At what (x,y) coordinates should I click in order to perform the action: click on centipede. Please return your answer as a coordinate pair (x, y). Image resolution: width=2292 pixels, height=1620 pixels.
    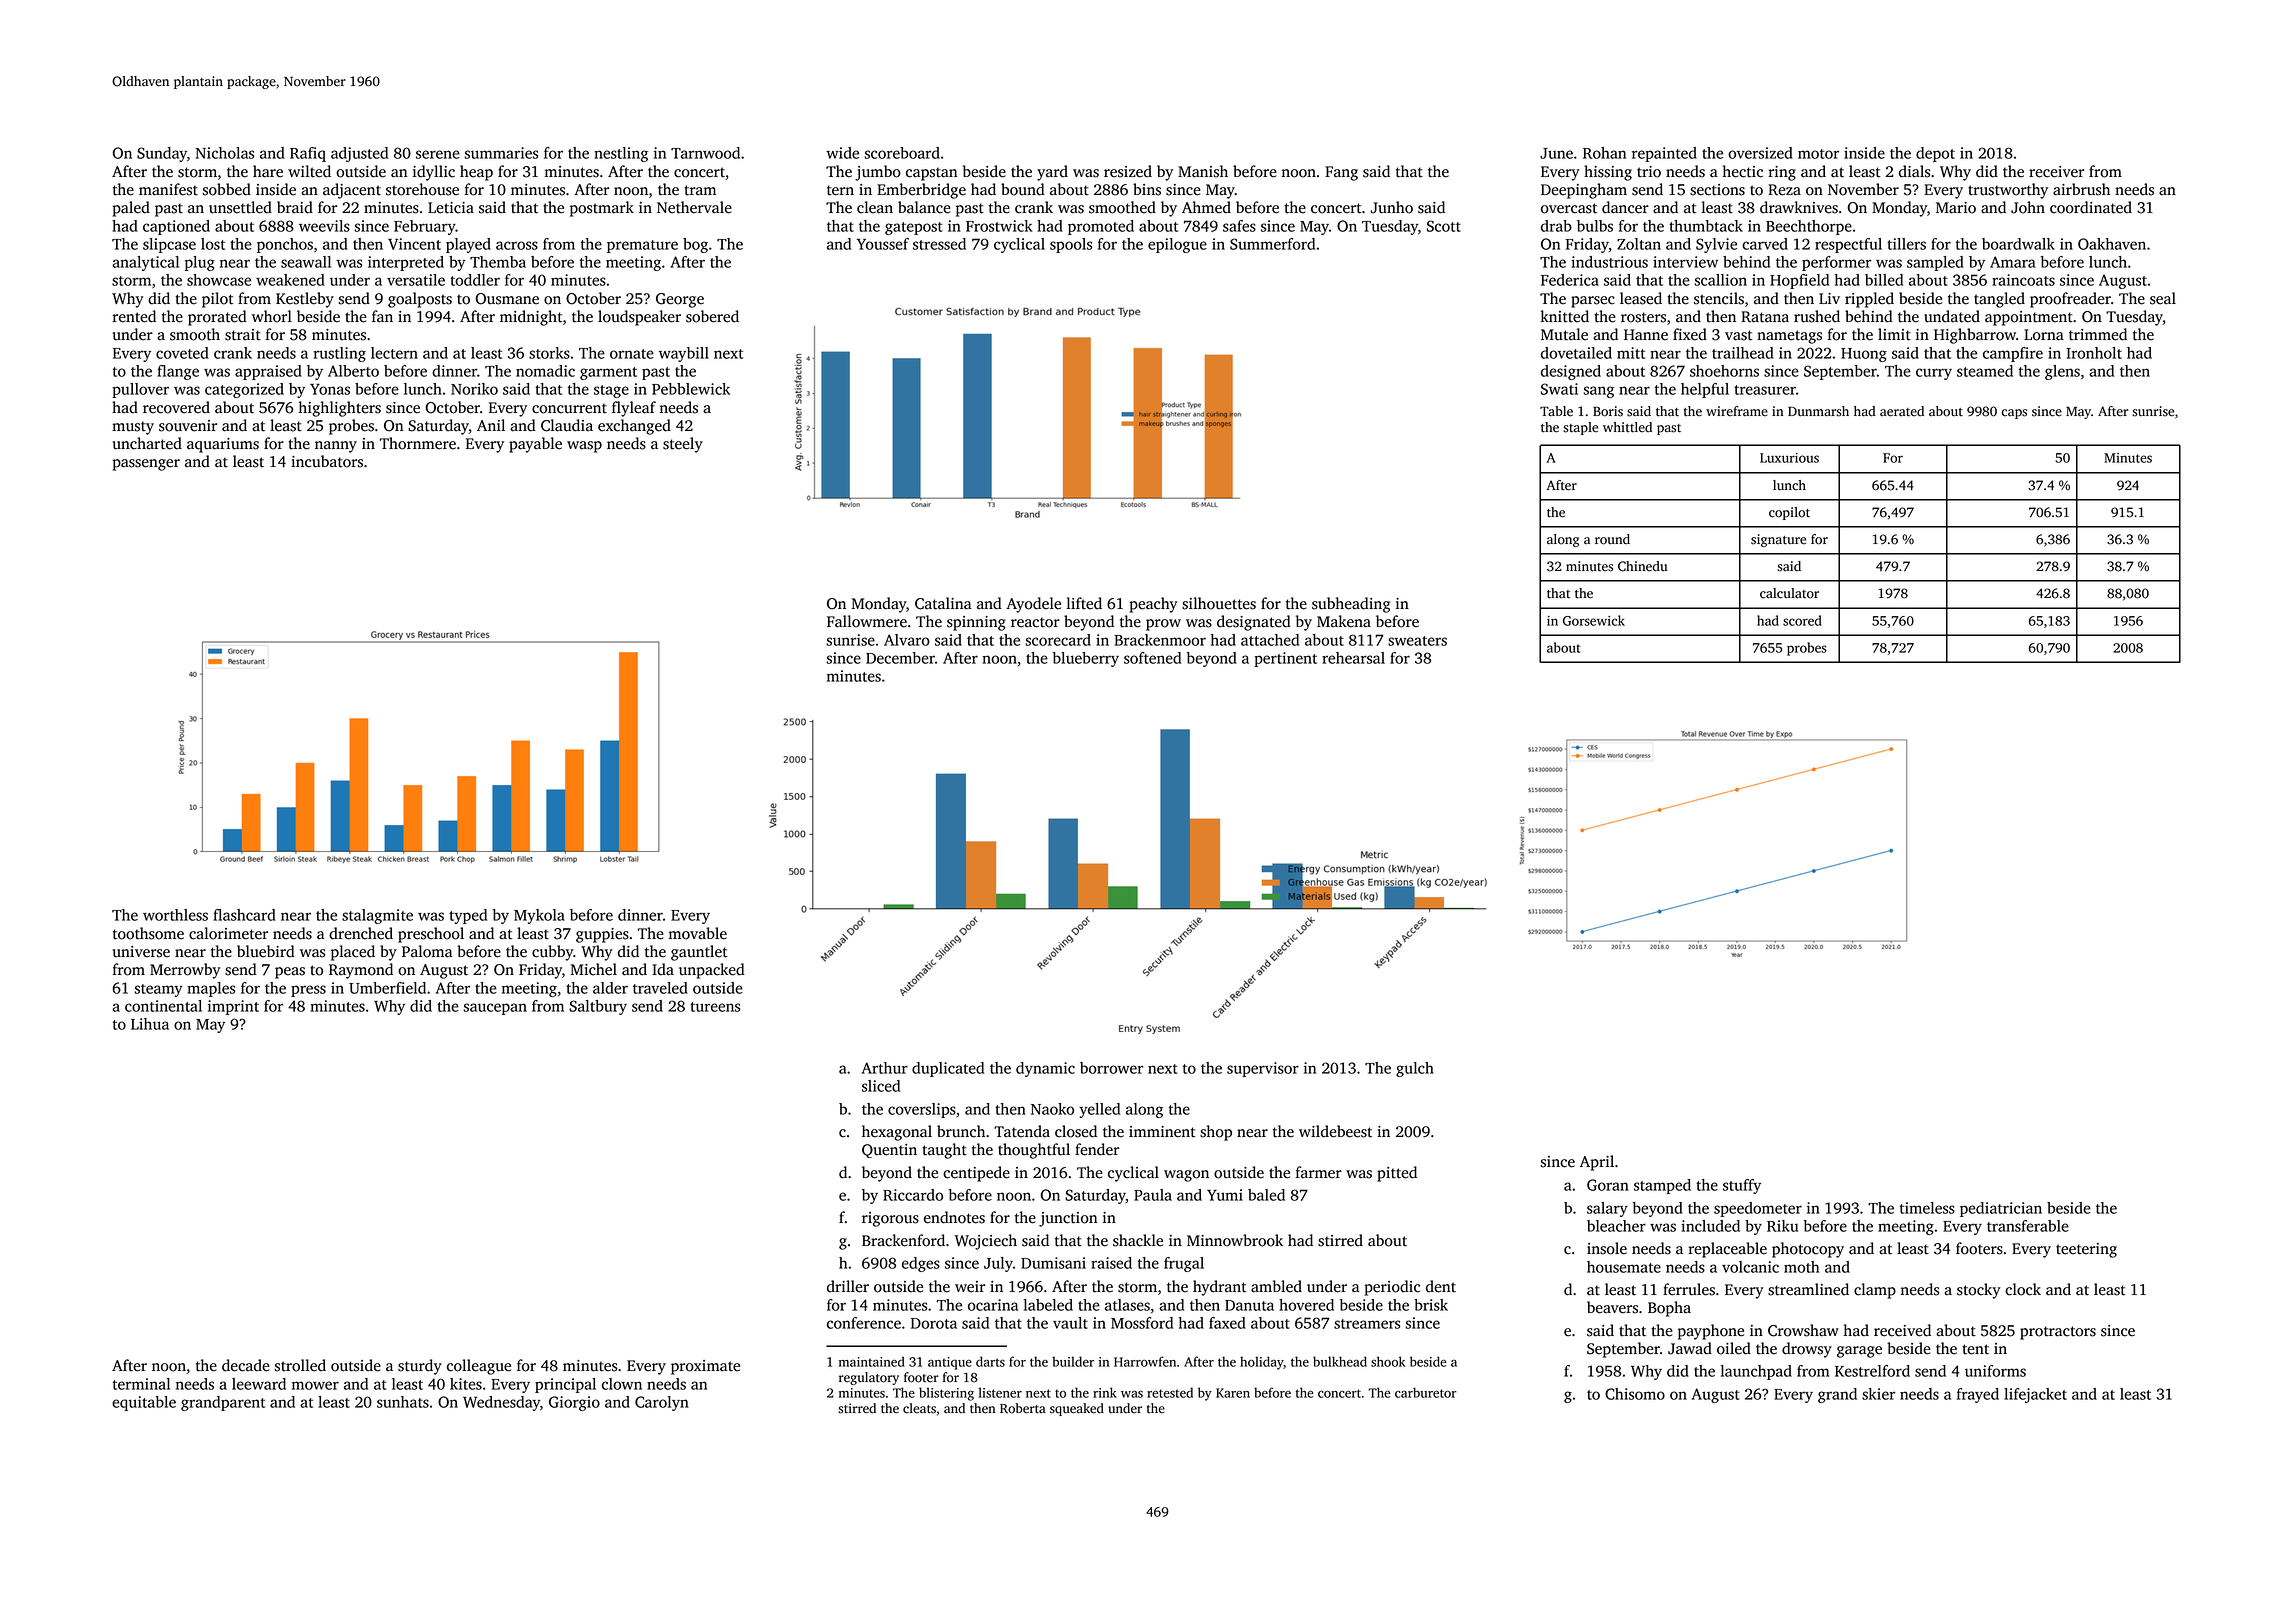
    Looking at the image, I should click on (976, 1174).
